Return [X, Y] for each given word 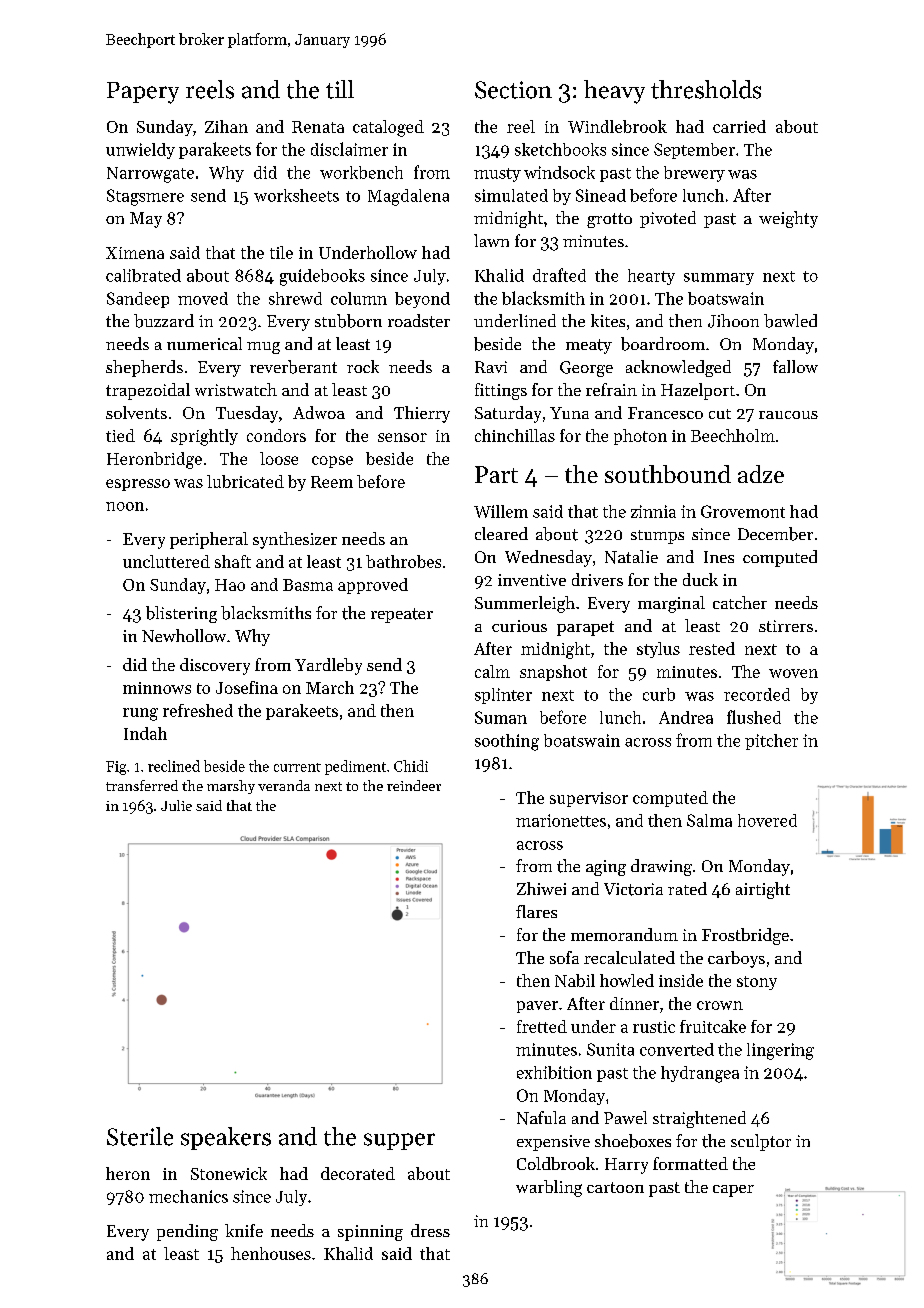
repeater [402, 615]
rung [140, 714]
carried [739, 126]
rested [712, 648]
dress [430, 1230]
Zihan [226, 126]
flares [536, 911]
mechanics [188, 1196]
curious [519, 626]
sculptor [761, 1142]
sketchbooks [560, 149]
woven [793, 673]
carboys [736, 959]
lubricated [245, 481]
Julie [176, 805]
